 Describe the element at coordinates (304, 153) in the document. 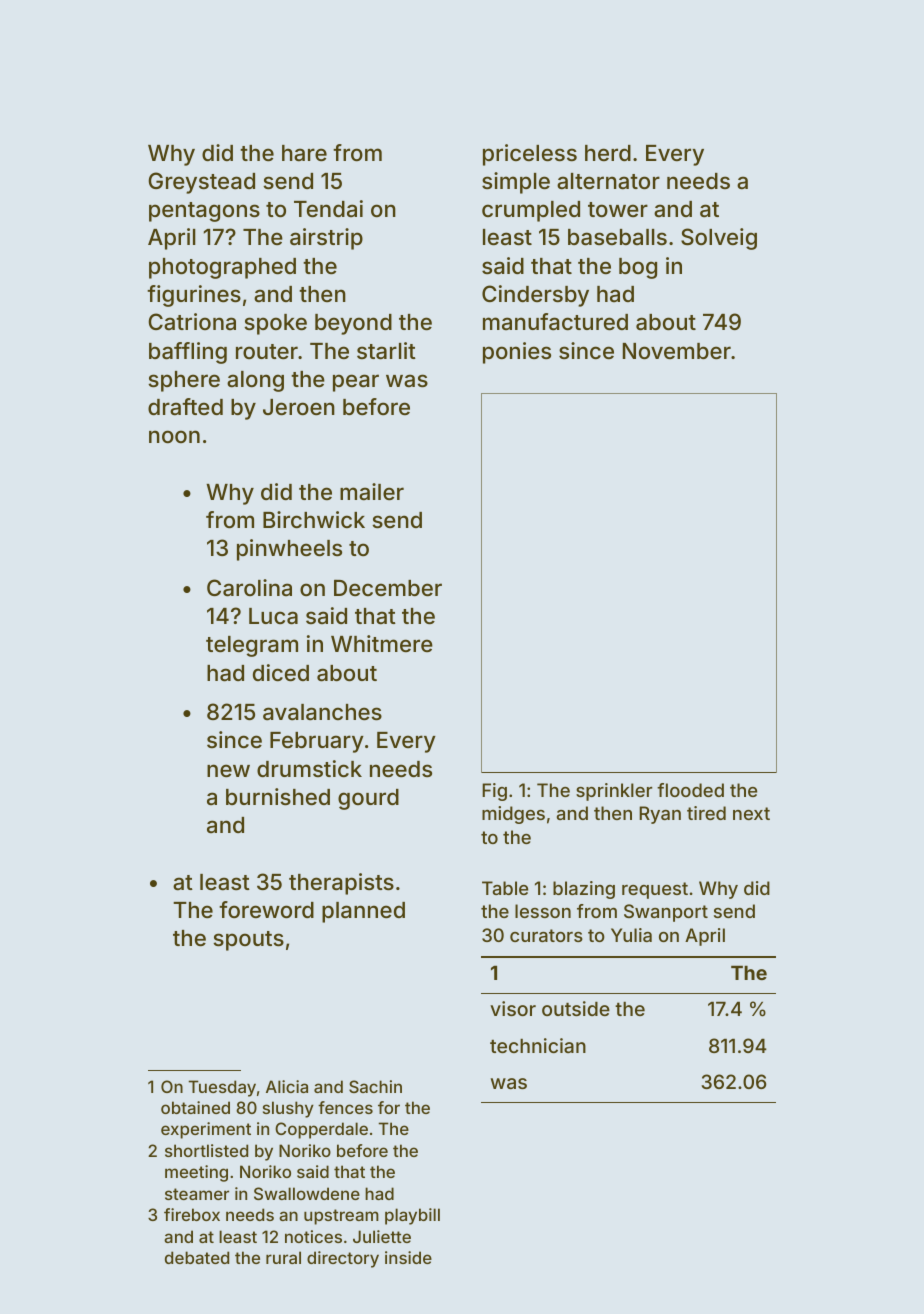

I see `hare` at that location.
